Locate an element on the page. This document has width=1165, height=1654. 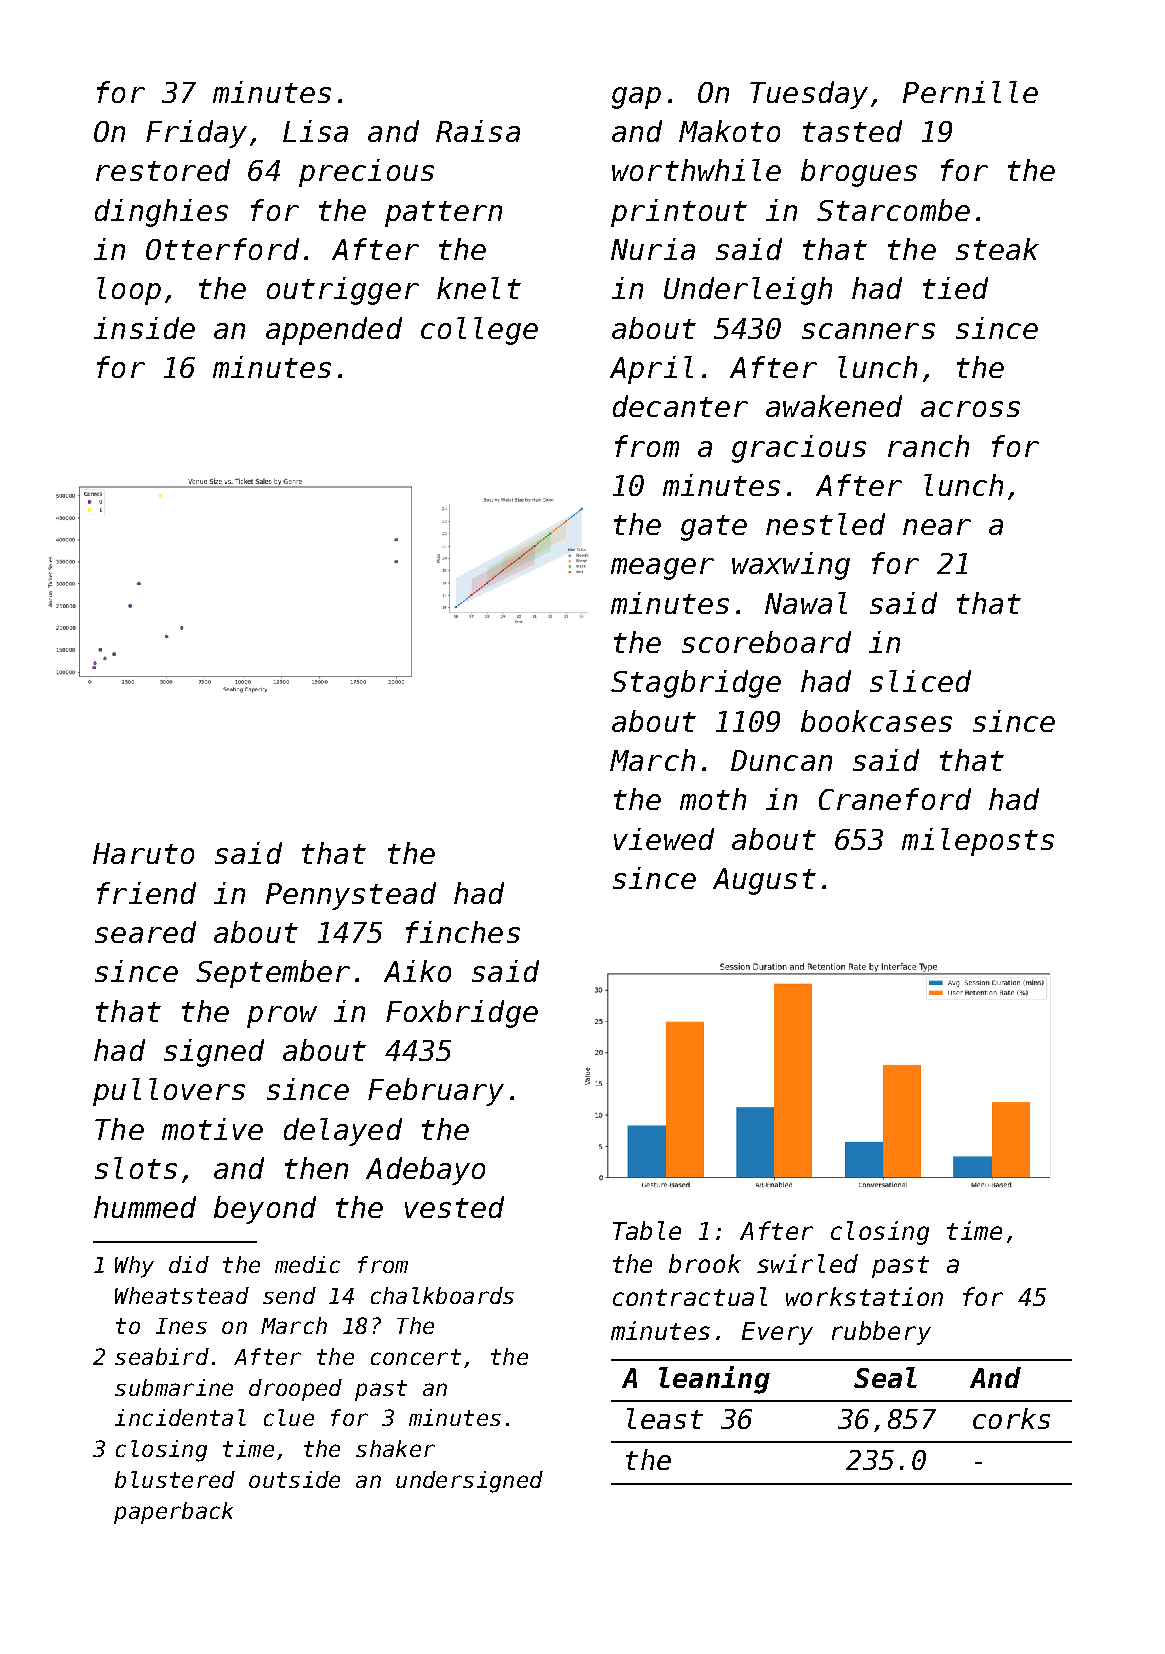
inside is located at coordinates (144, 328).
